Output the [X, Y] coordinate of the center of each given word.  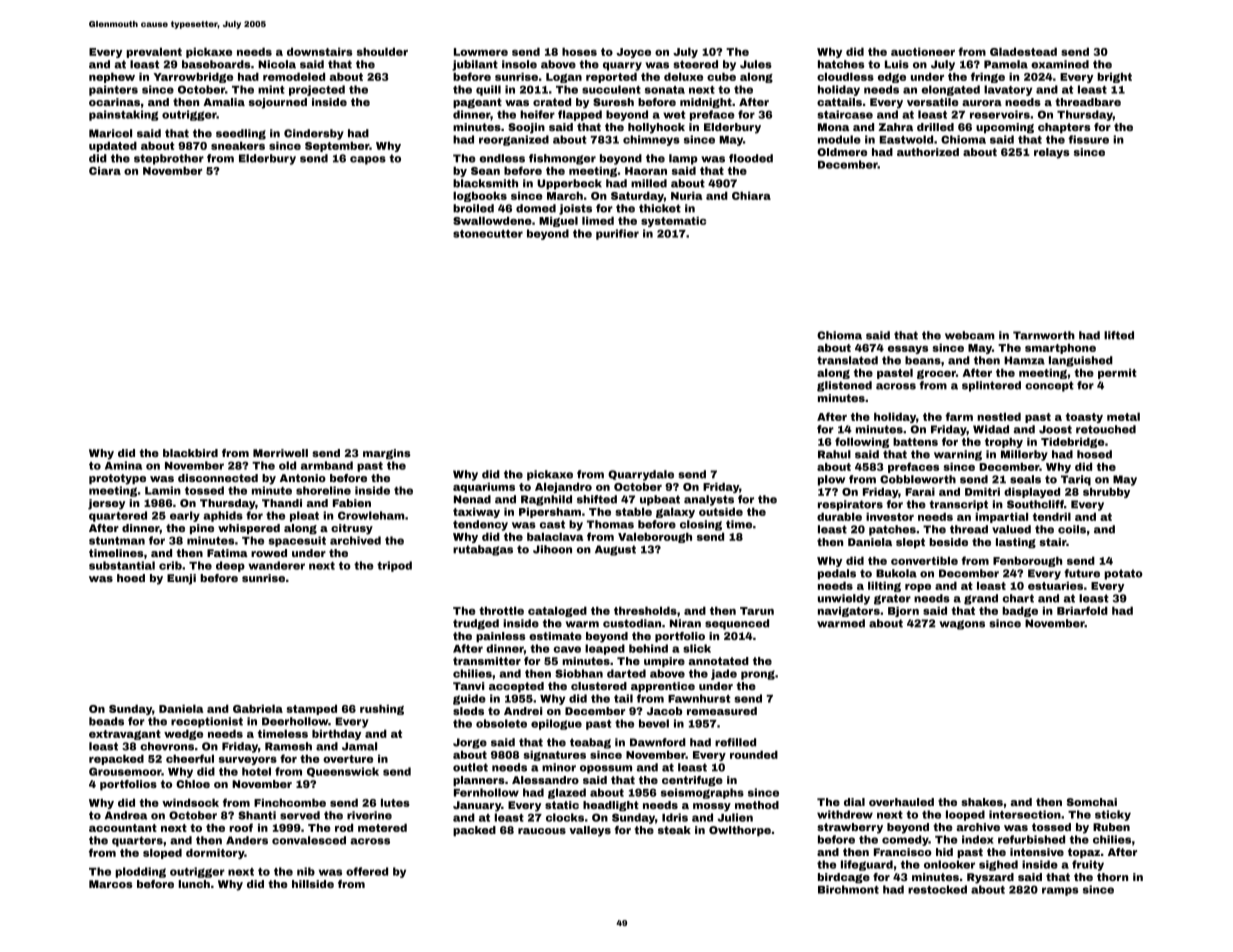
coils [1072, 529]
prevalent [154, 53]
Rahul [834, 454]
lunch [194, 884]
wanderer [276, 565]
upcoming [1005, 128]
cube [721, 77]
